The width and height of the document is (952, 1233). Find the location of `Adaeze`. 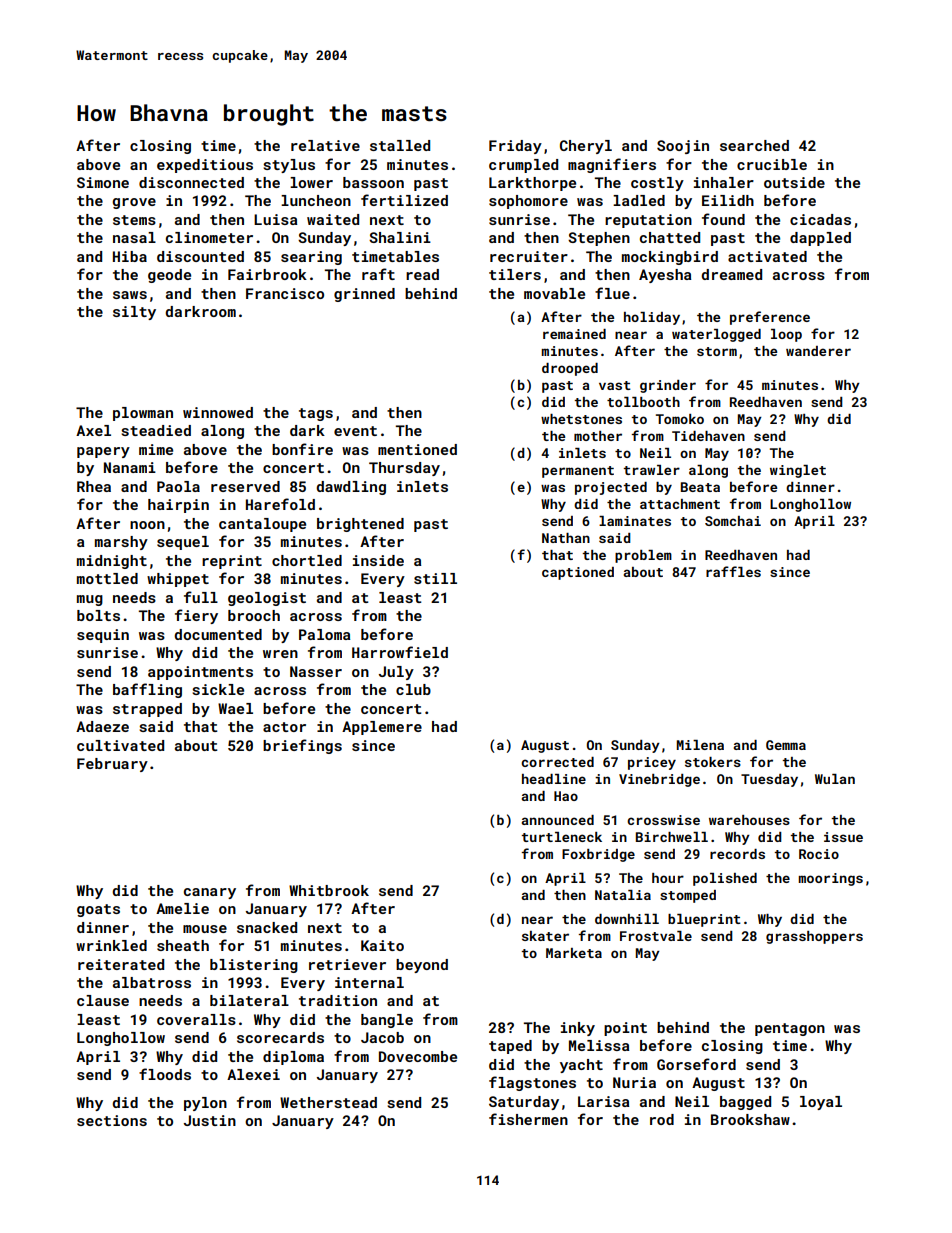

Adaeze is located at coordinates (102, 726).
